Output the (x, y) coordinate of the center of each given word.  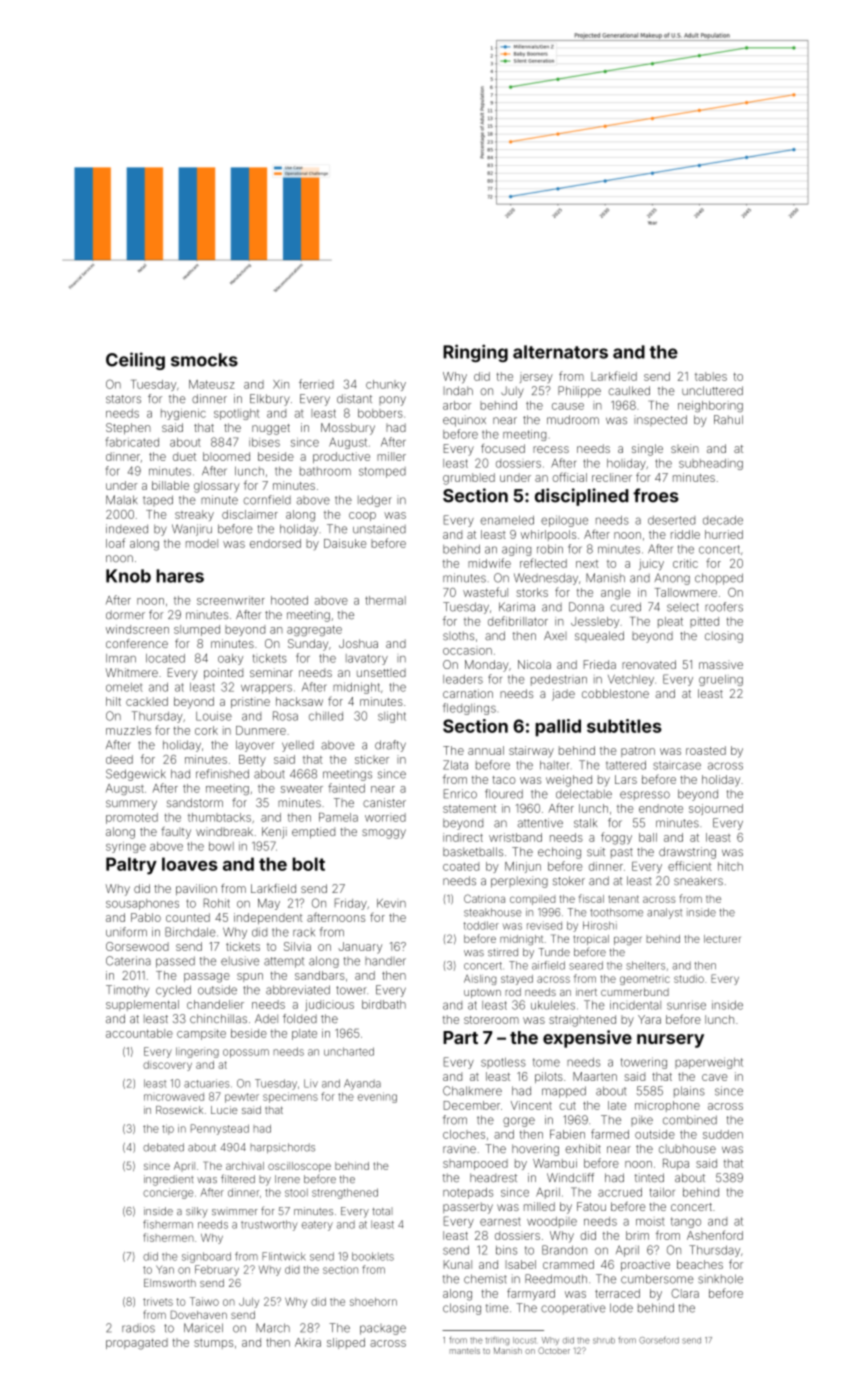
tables (711, 376)
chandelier (215, 1004)
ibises (264, 442)
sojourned (716, 809)
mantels (465, 1351)
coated (461, 866)
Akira (308, 1342)
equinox (464, 421)
